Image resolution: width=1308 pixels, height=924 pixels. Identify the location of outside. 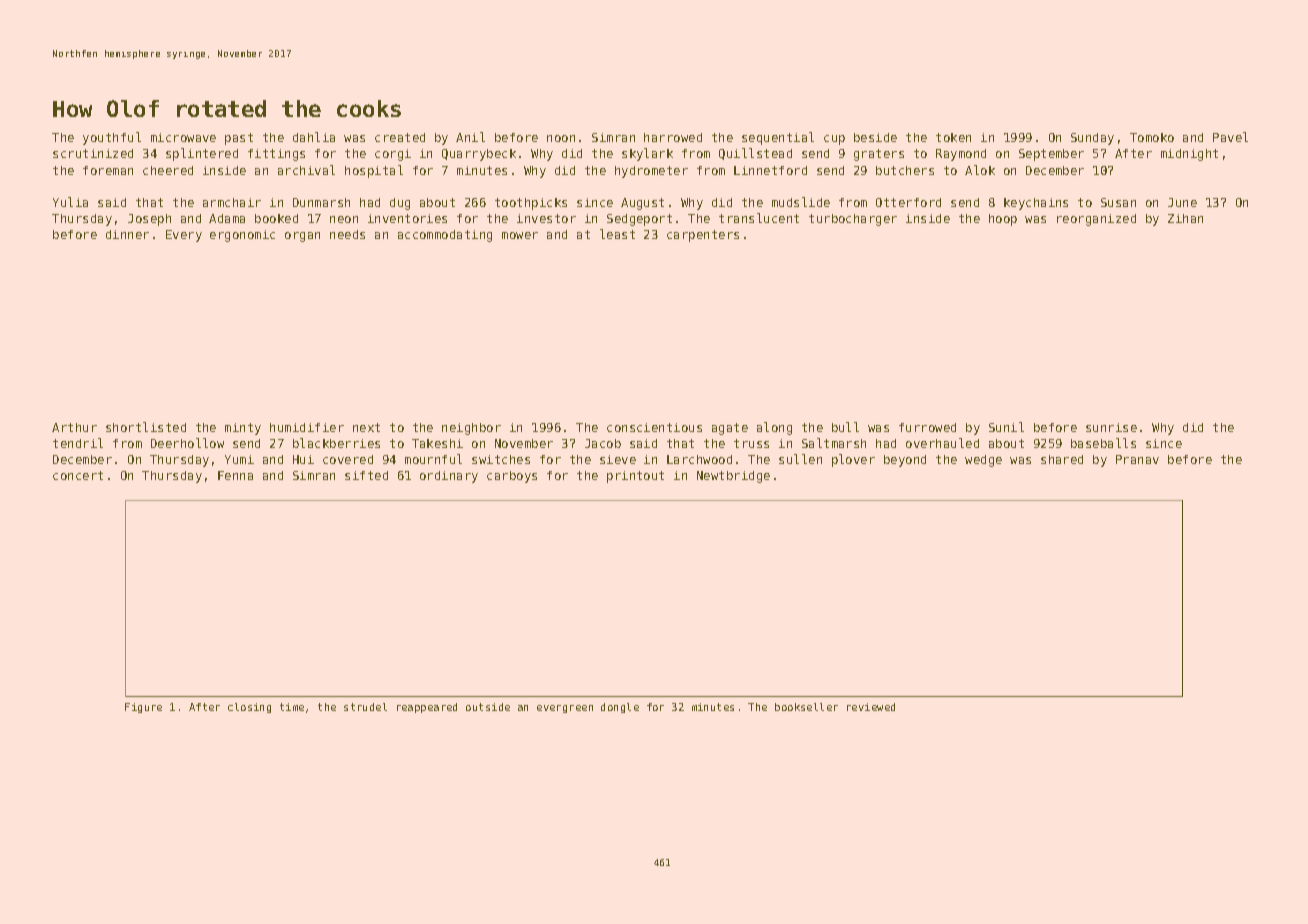
(488, 707).
